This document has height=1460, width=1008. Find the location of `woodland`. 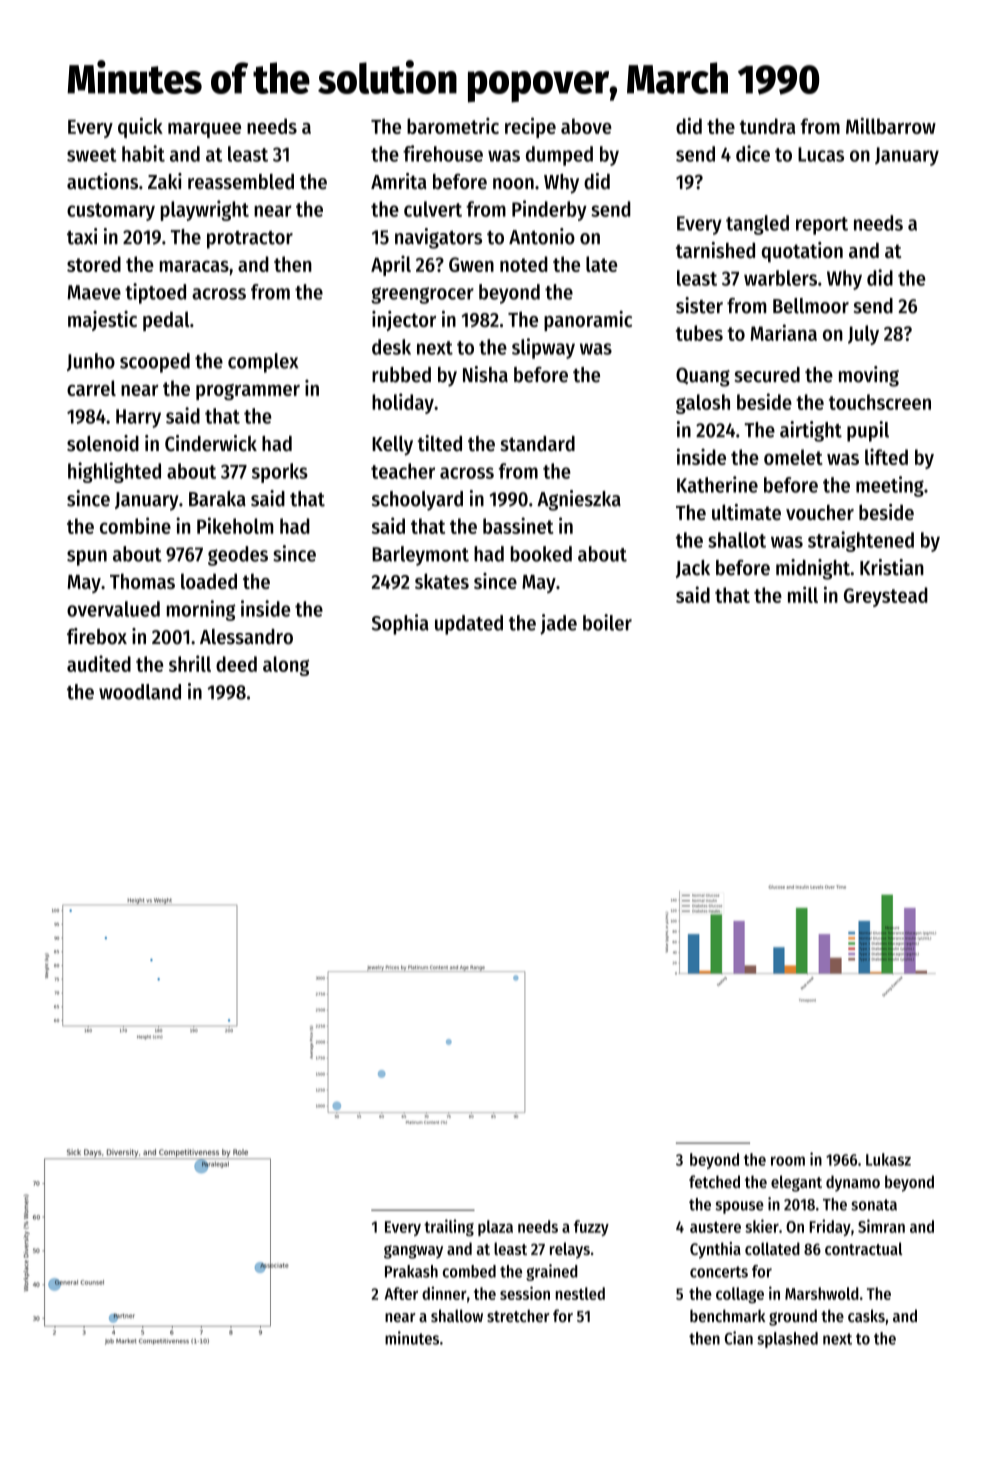

woodland is located at coordinates (140, 692).
